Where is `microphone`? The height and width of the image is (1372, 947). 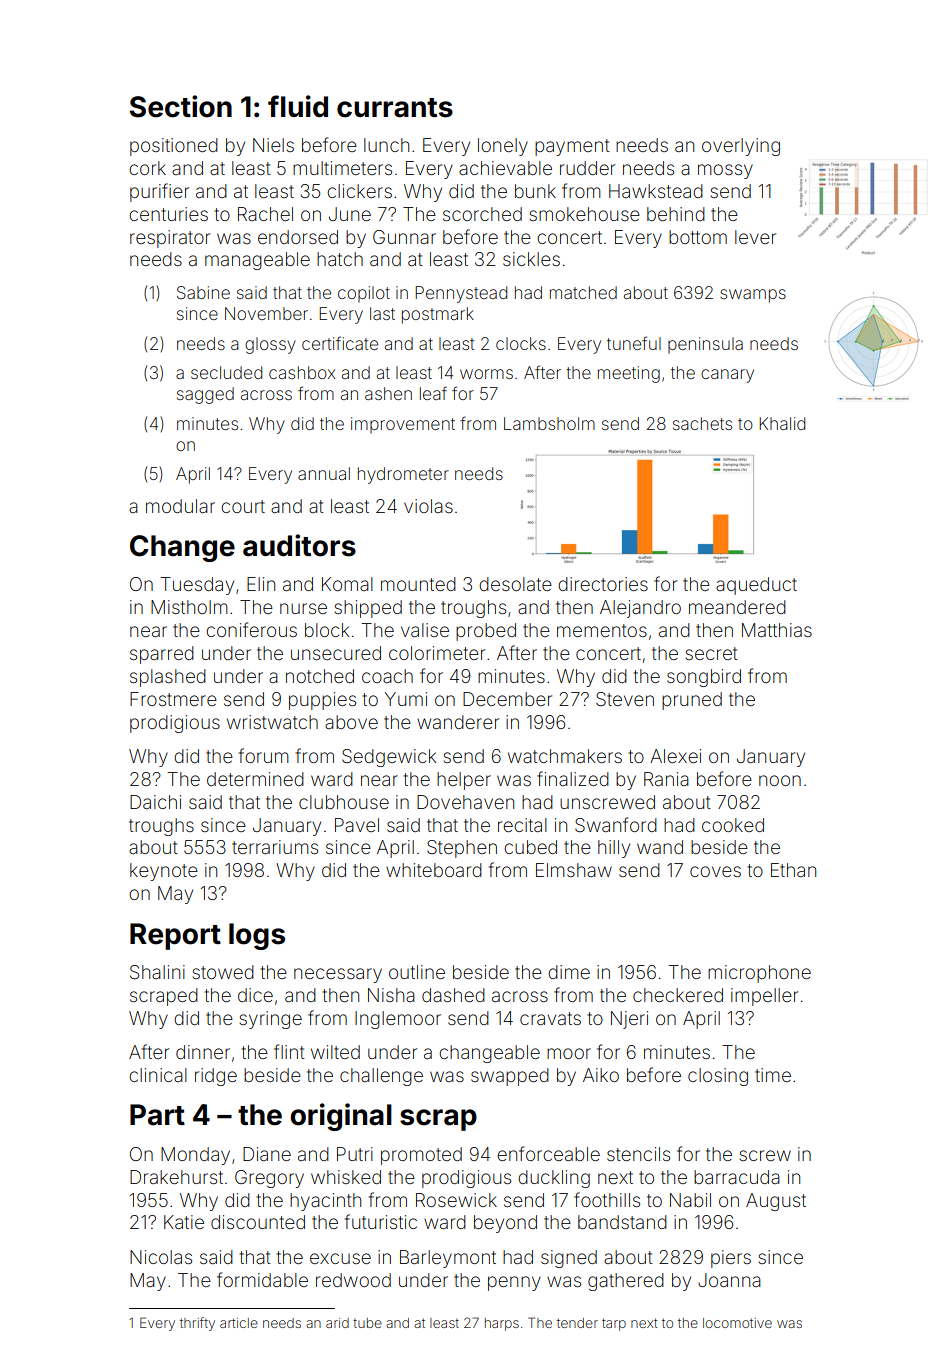 microphone is located at coordinates (759, 974).
